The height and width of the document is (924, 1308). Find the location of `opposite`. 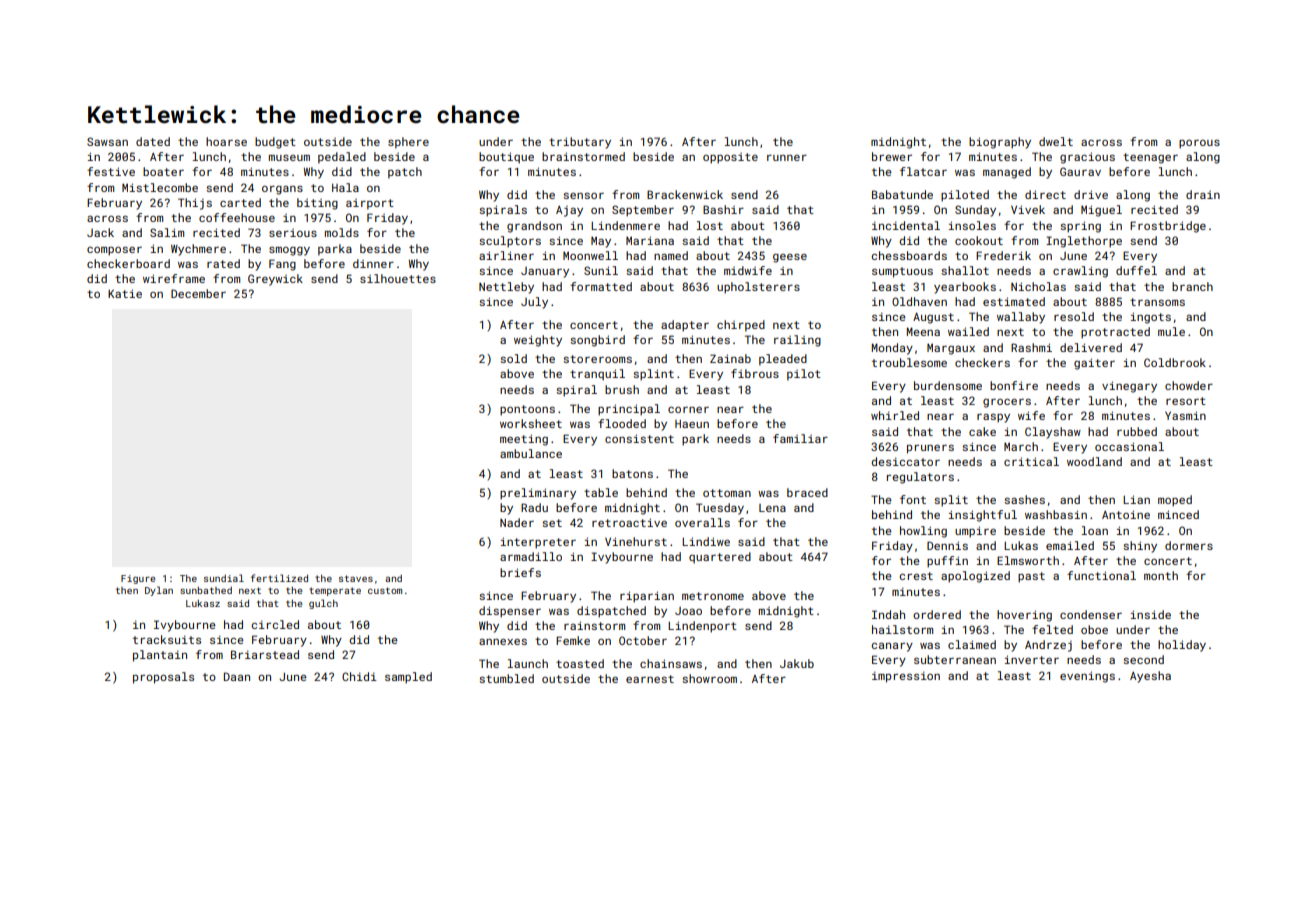

opposite is located at coordinates (730, 158).
